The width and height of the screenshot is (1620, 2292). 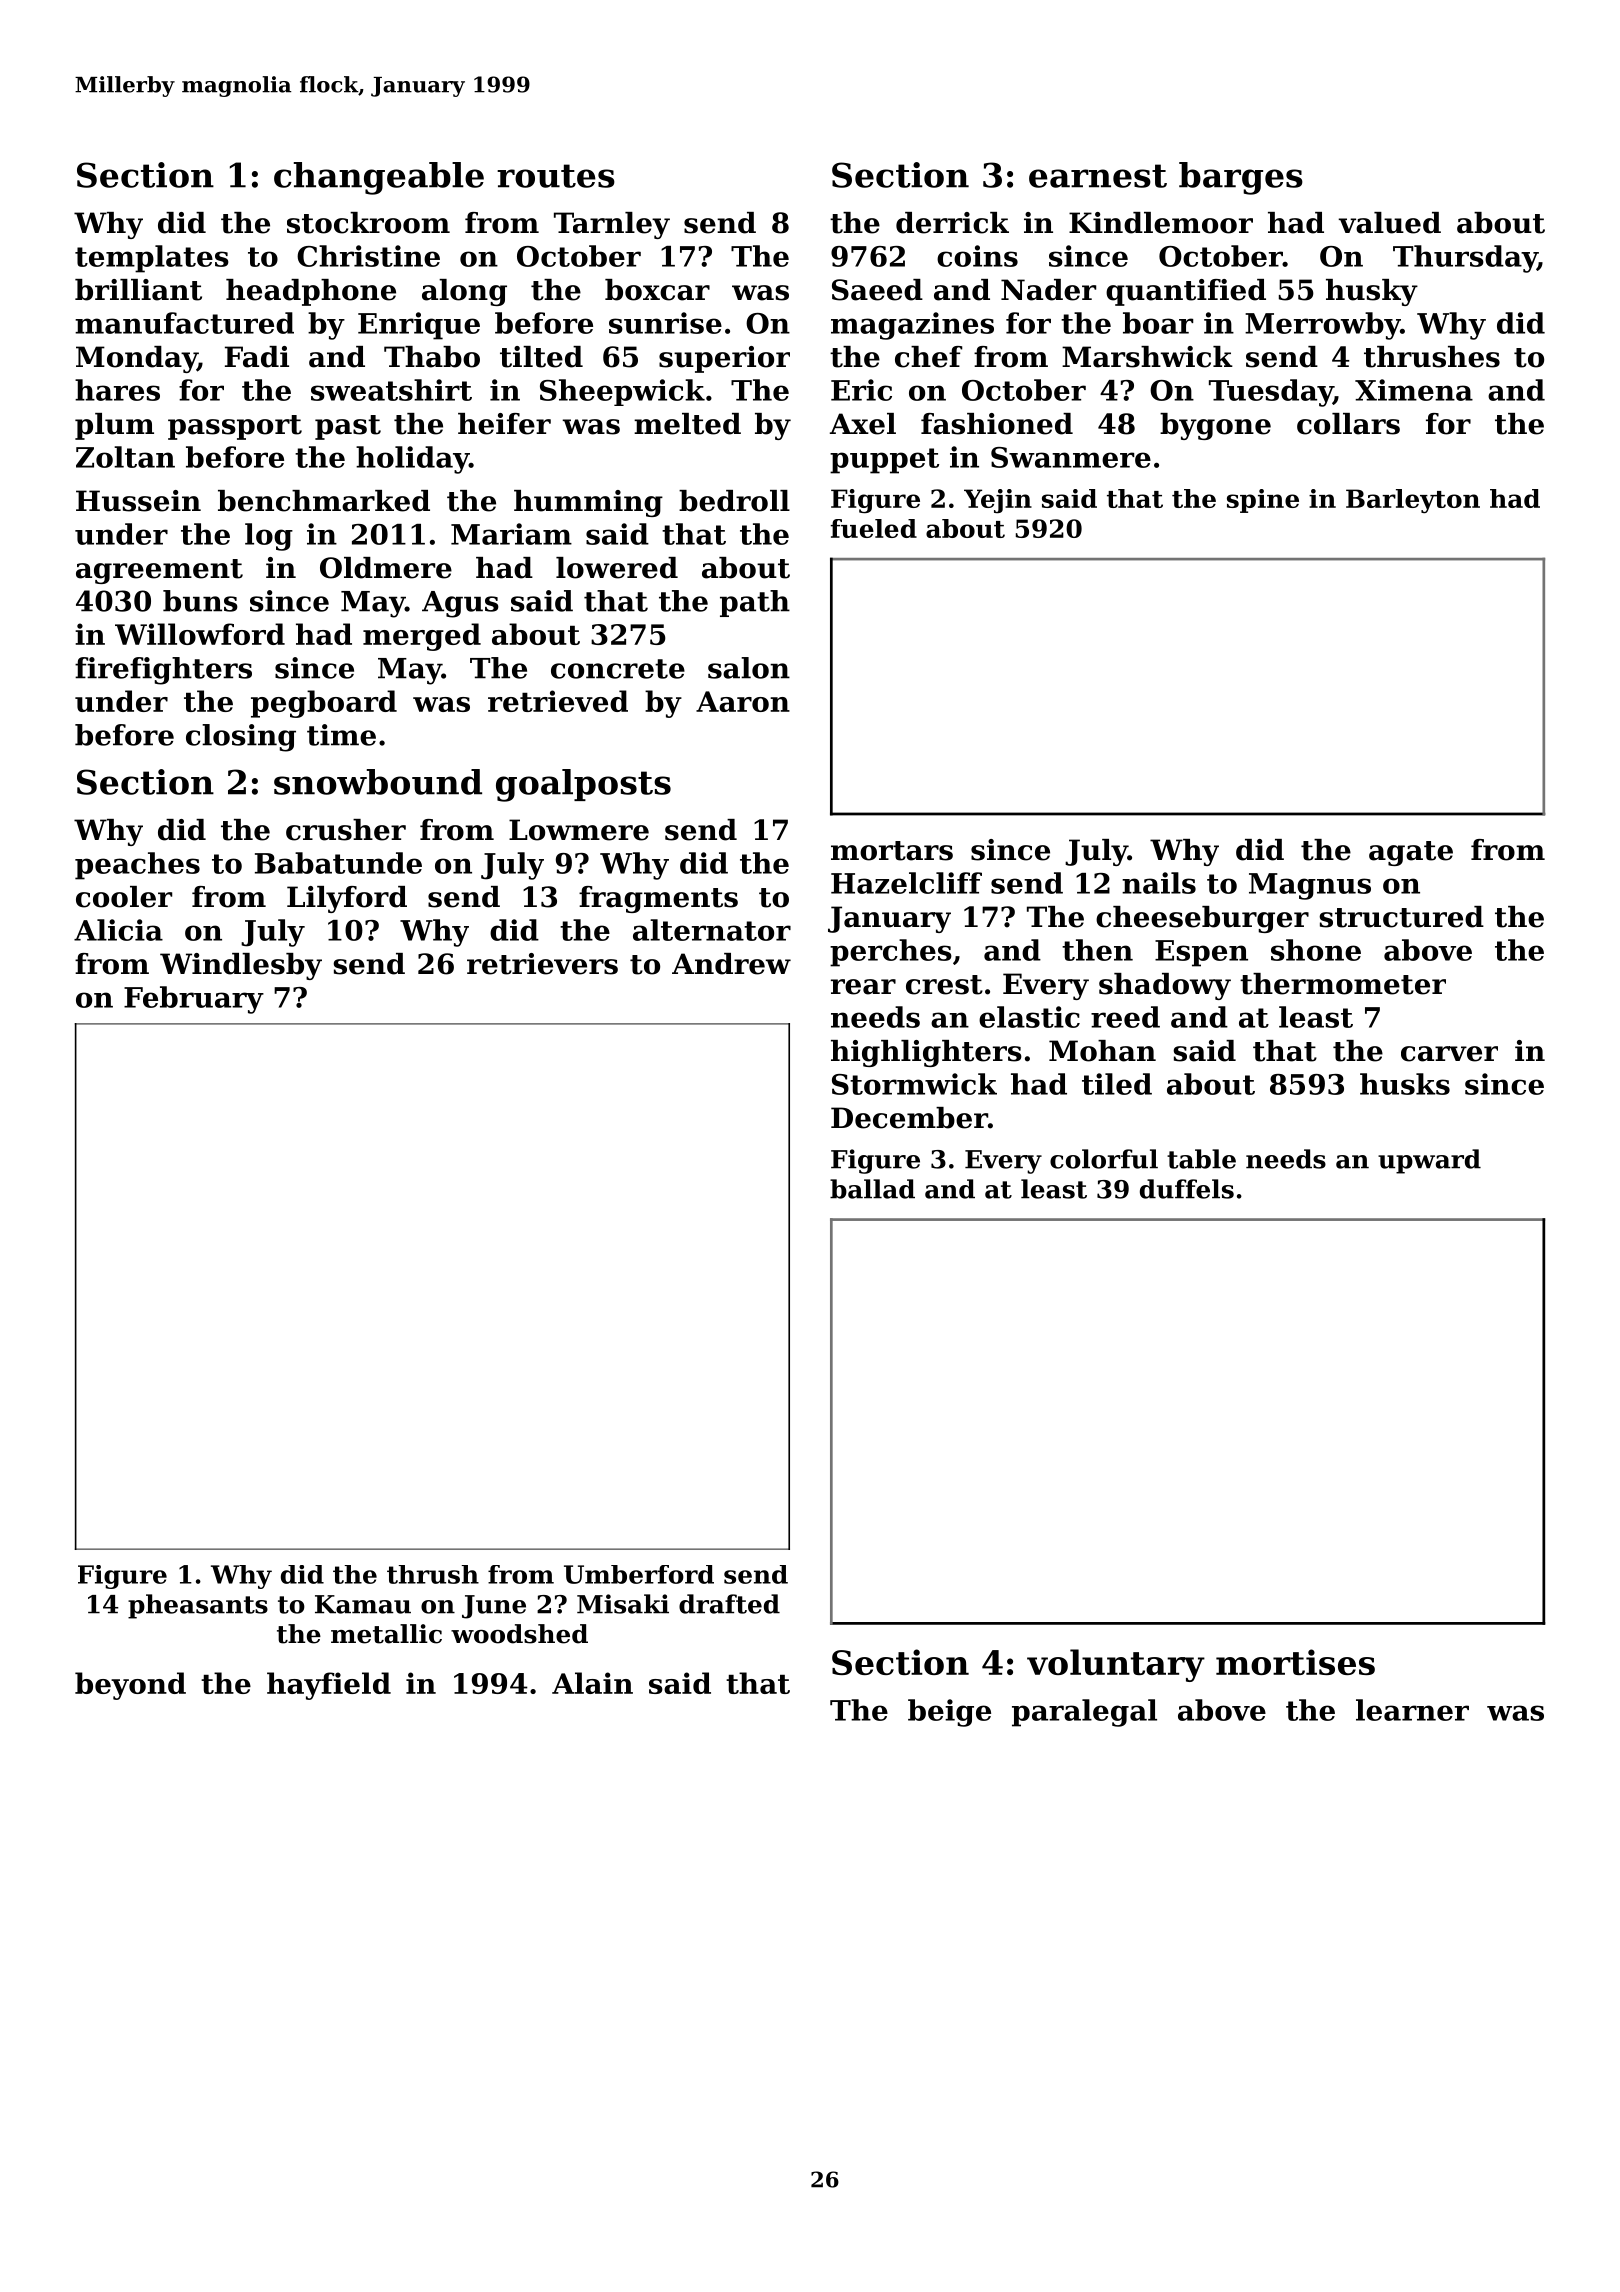 I want to click on beyond, so click(x=130, y=1686).
